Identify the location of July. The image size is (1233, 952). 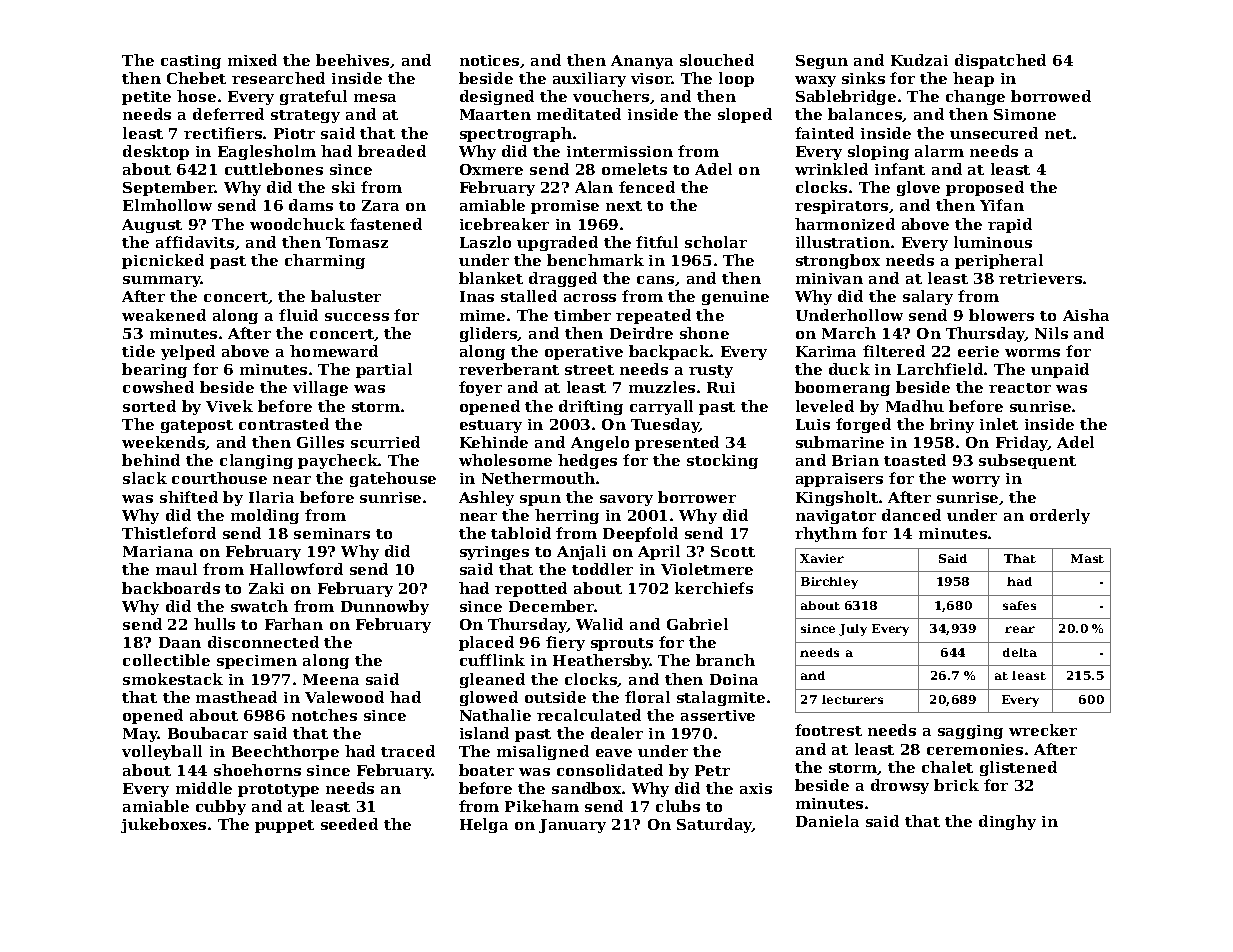
(853, 630).
